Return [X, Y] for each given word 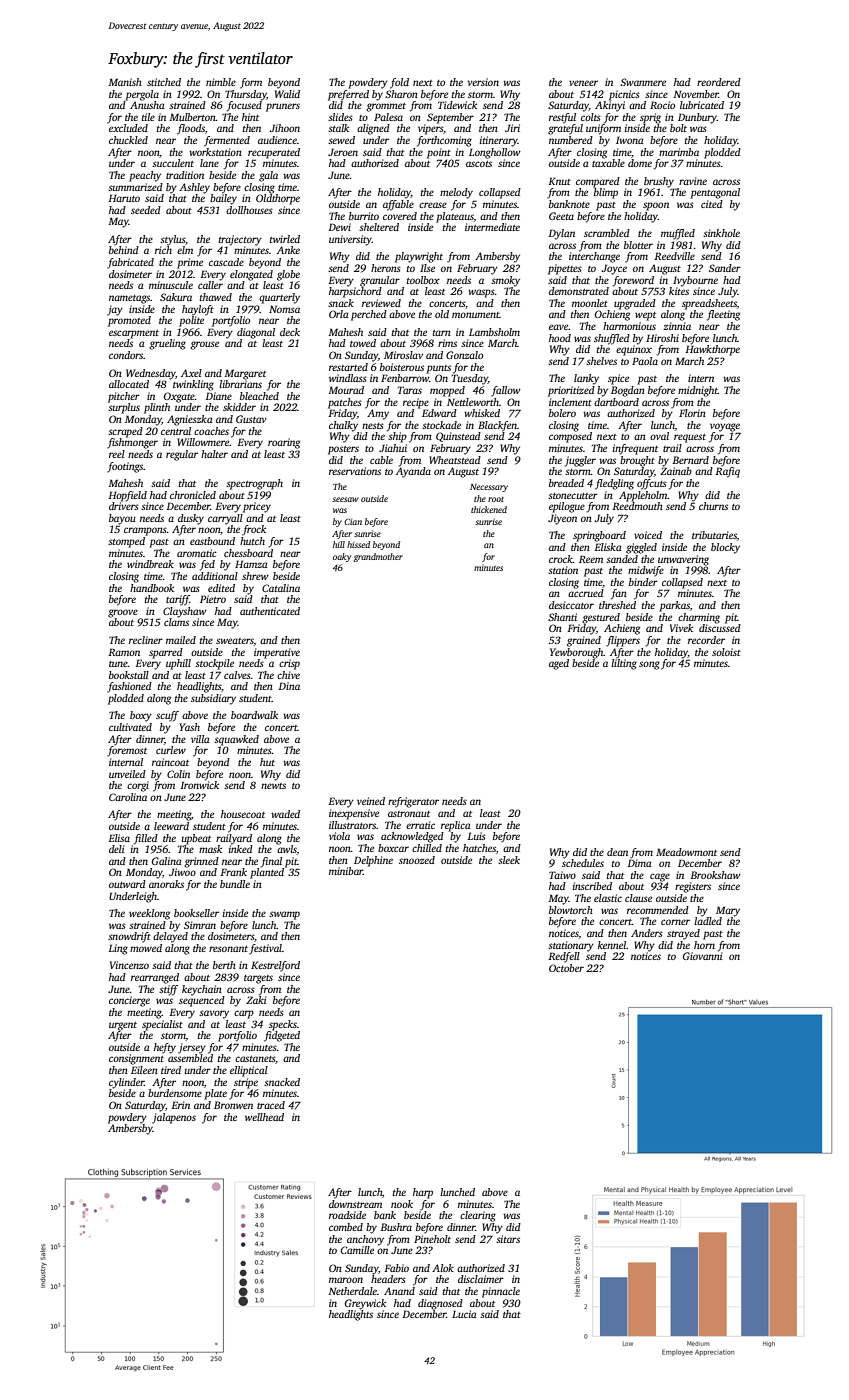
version [483, 82]
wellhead [264, 1117]
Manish [125, 82]
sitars [508, 1239]
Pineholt [432, 1239]
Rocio [662, 105]
